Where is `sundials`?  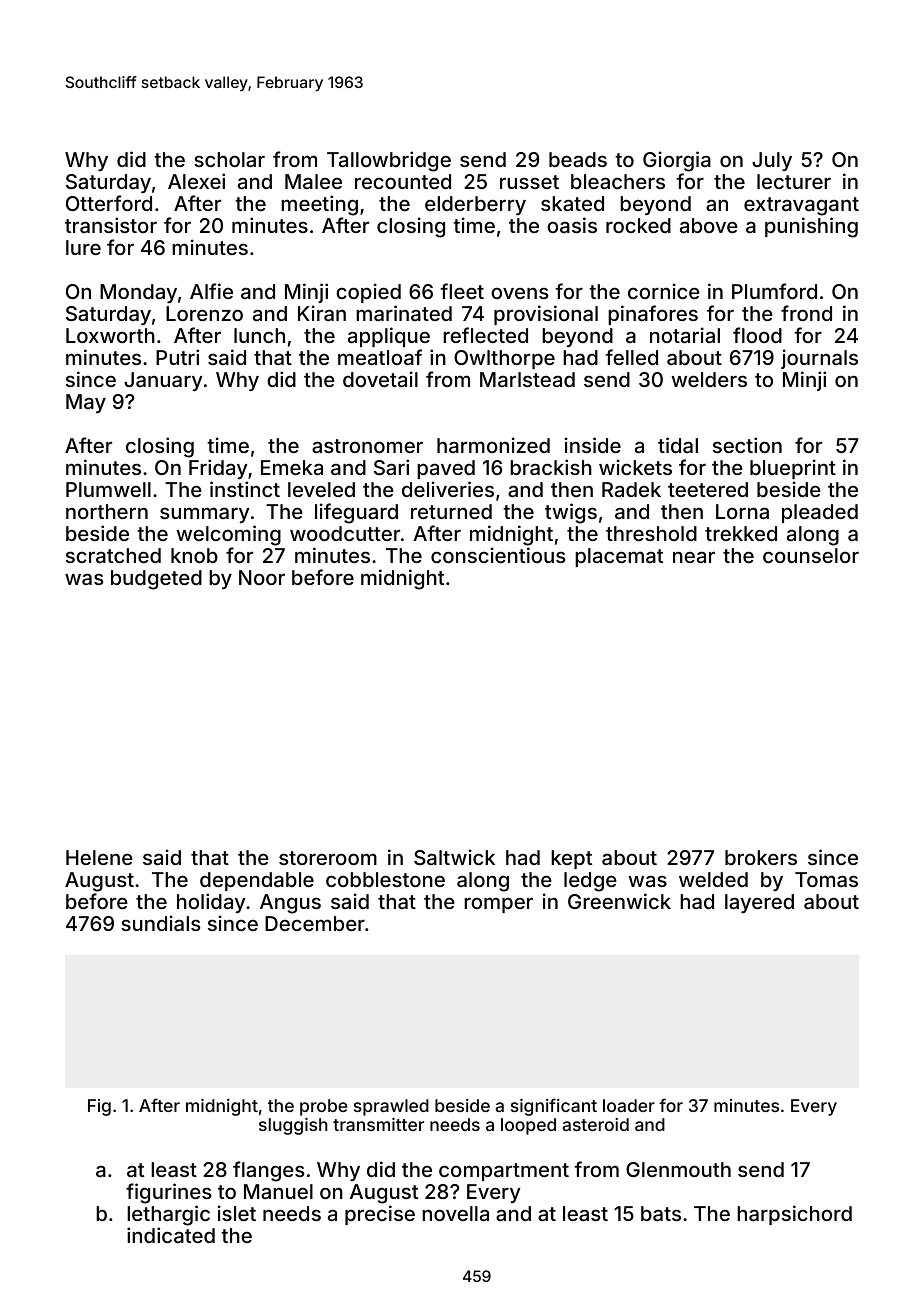 sundials is located at coordinates (161, 923).
